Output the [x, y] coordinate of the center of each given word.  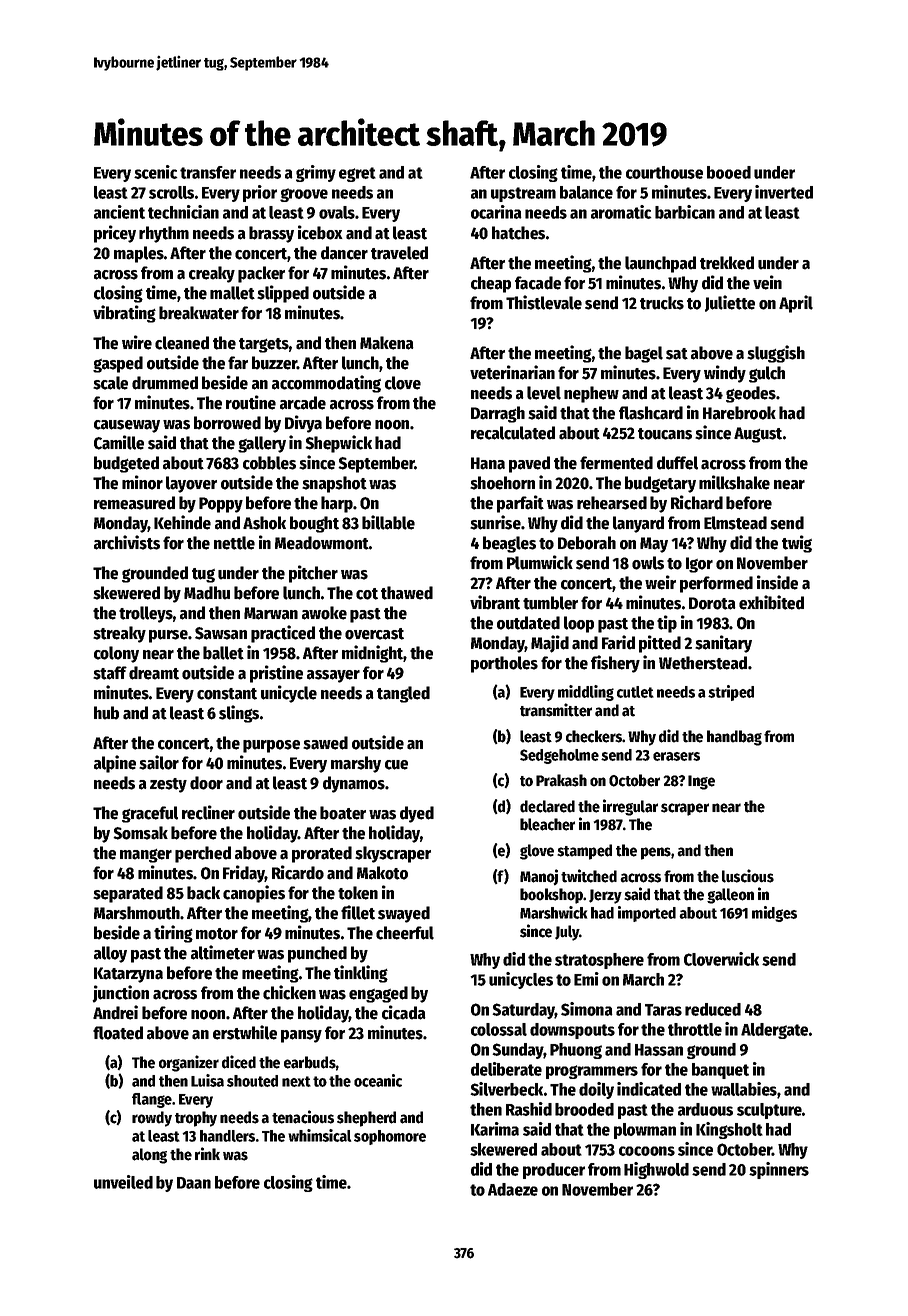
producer [554, 1171]
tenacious [303, 1117]
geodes [751, 394]
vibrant [495, 602]
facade [538, 283]
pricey [115, 234]
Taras [663, 1010]
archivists [127, 542]
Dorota [712, 603]
